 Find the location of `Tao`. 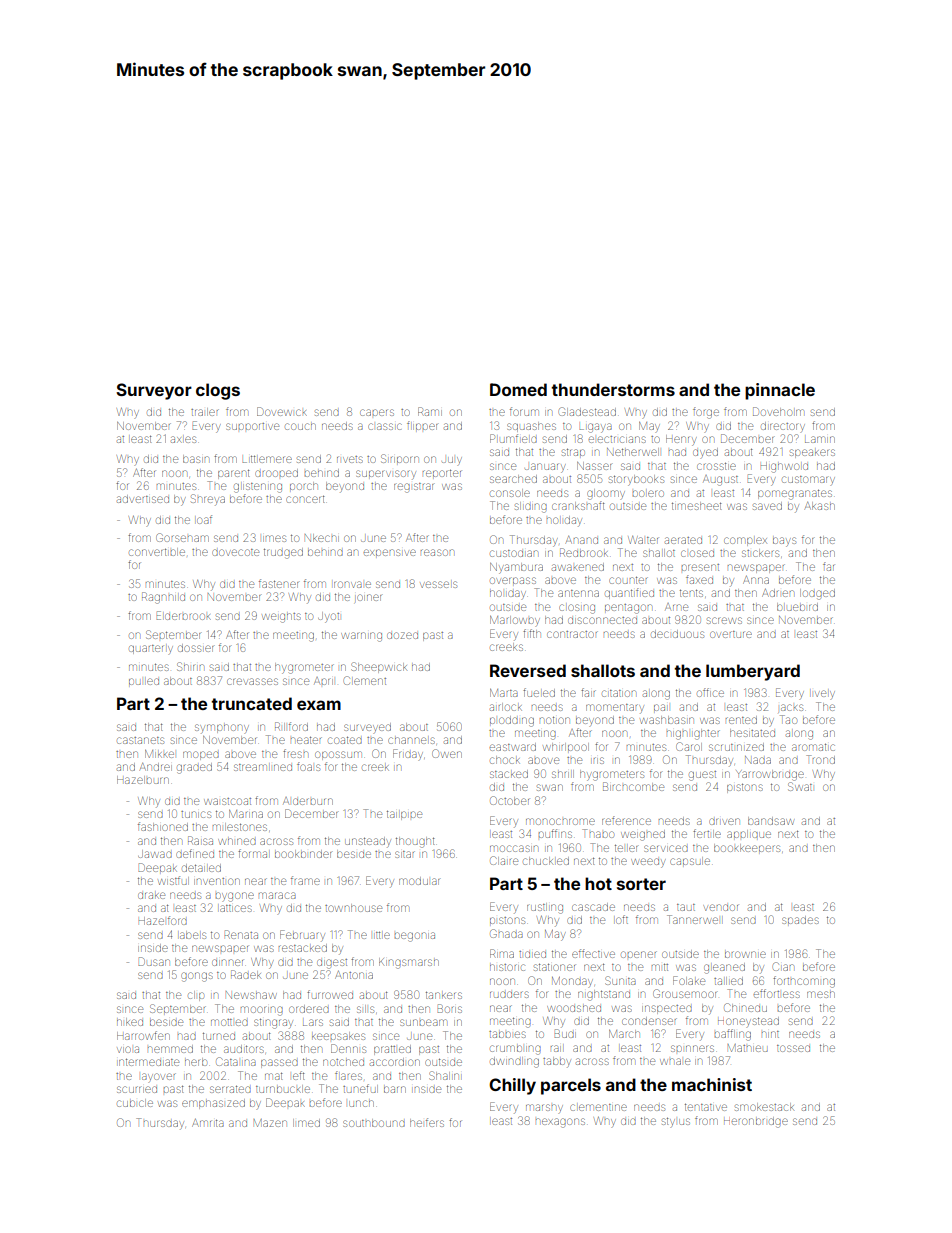

Tao is located at coordinates (788, 719).
